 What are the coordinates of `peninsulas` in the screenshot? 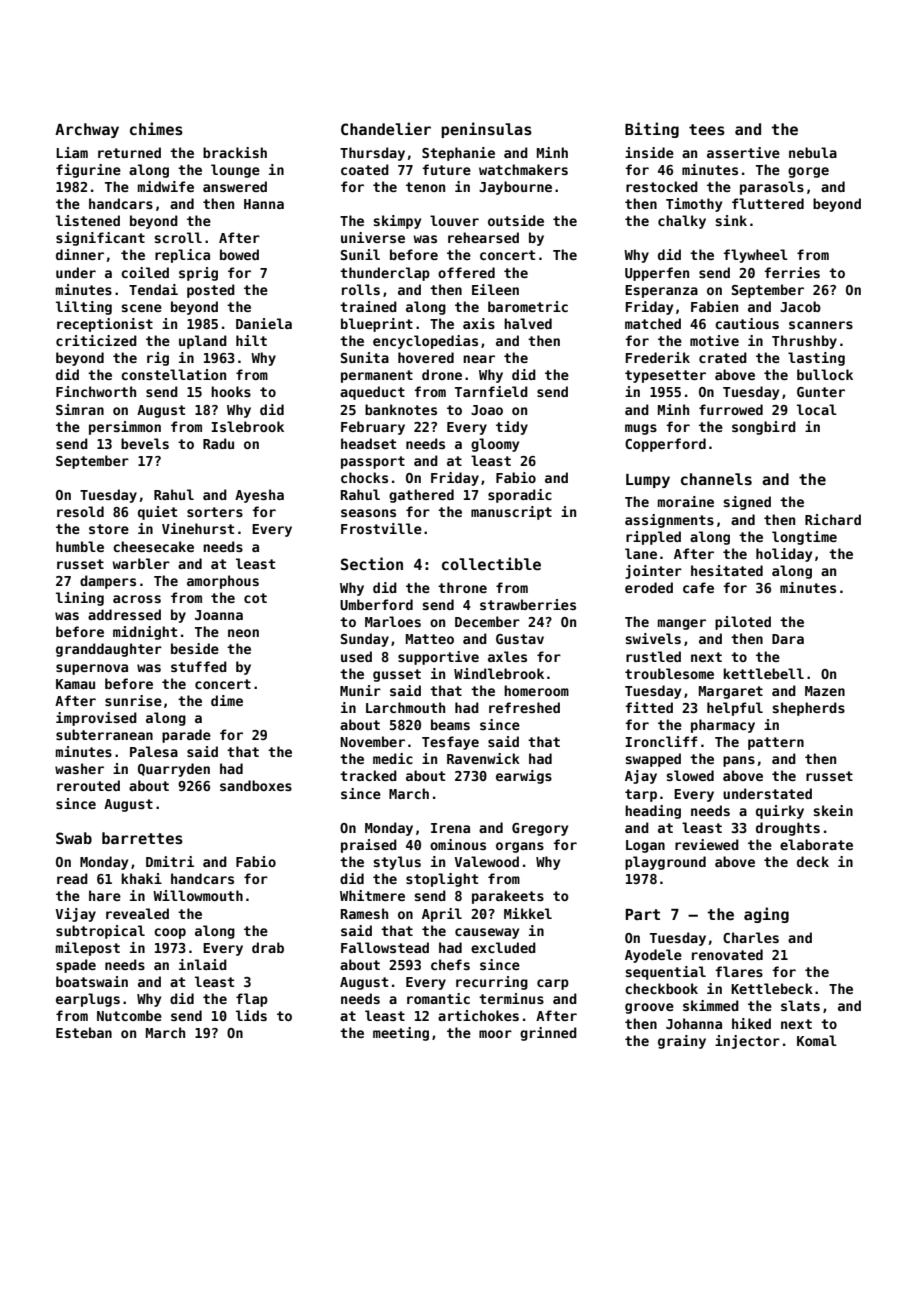 It's located at (486, 130).
